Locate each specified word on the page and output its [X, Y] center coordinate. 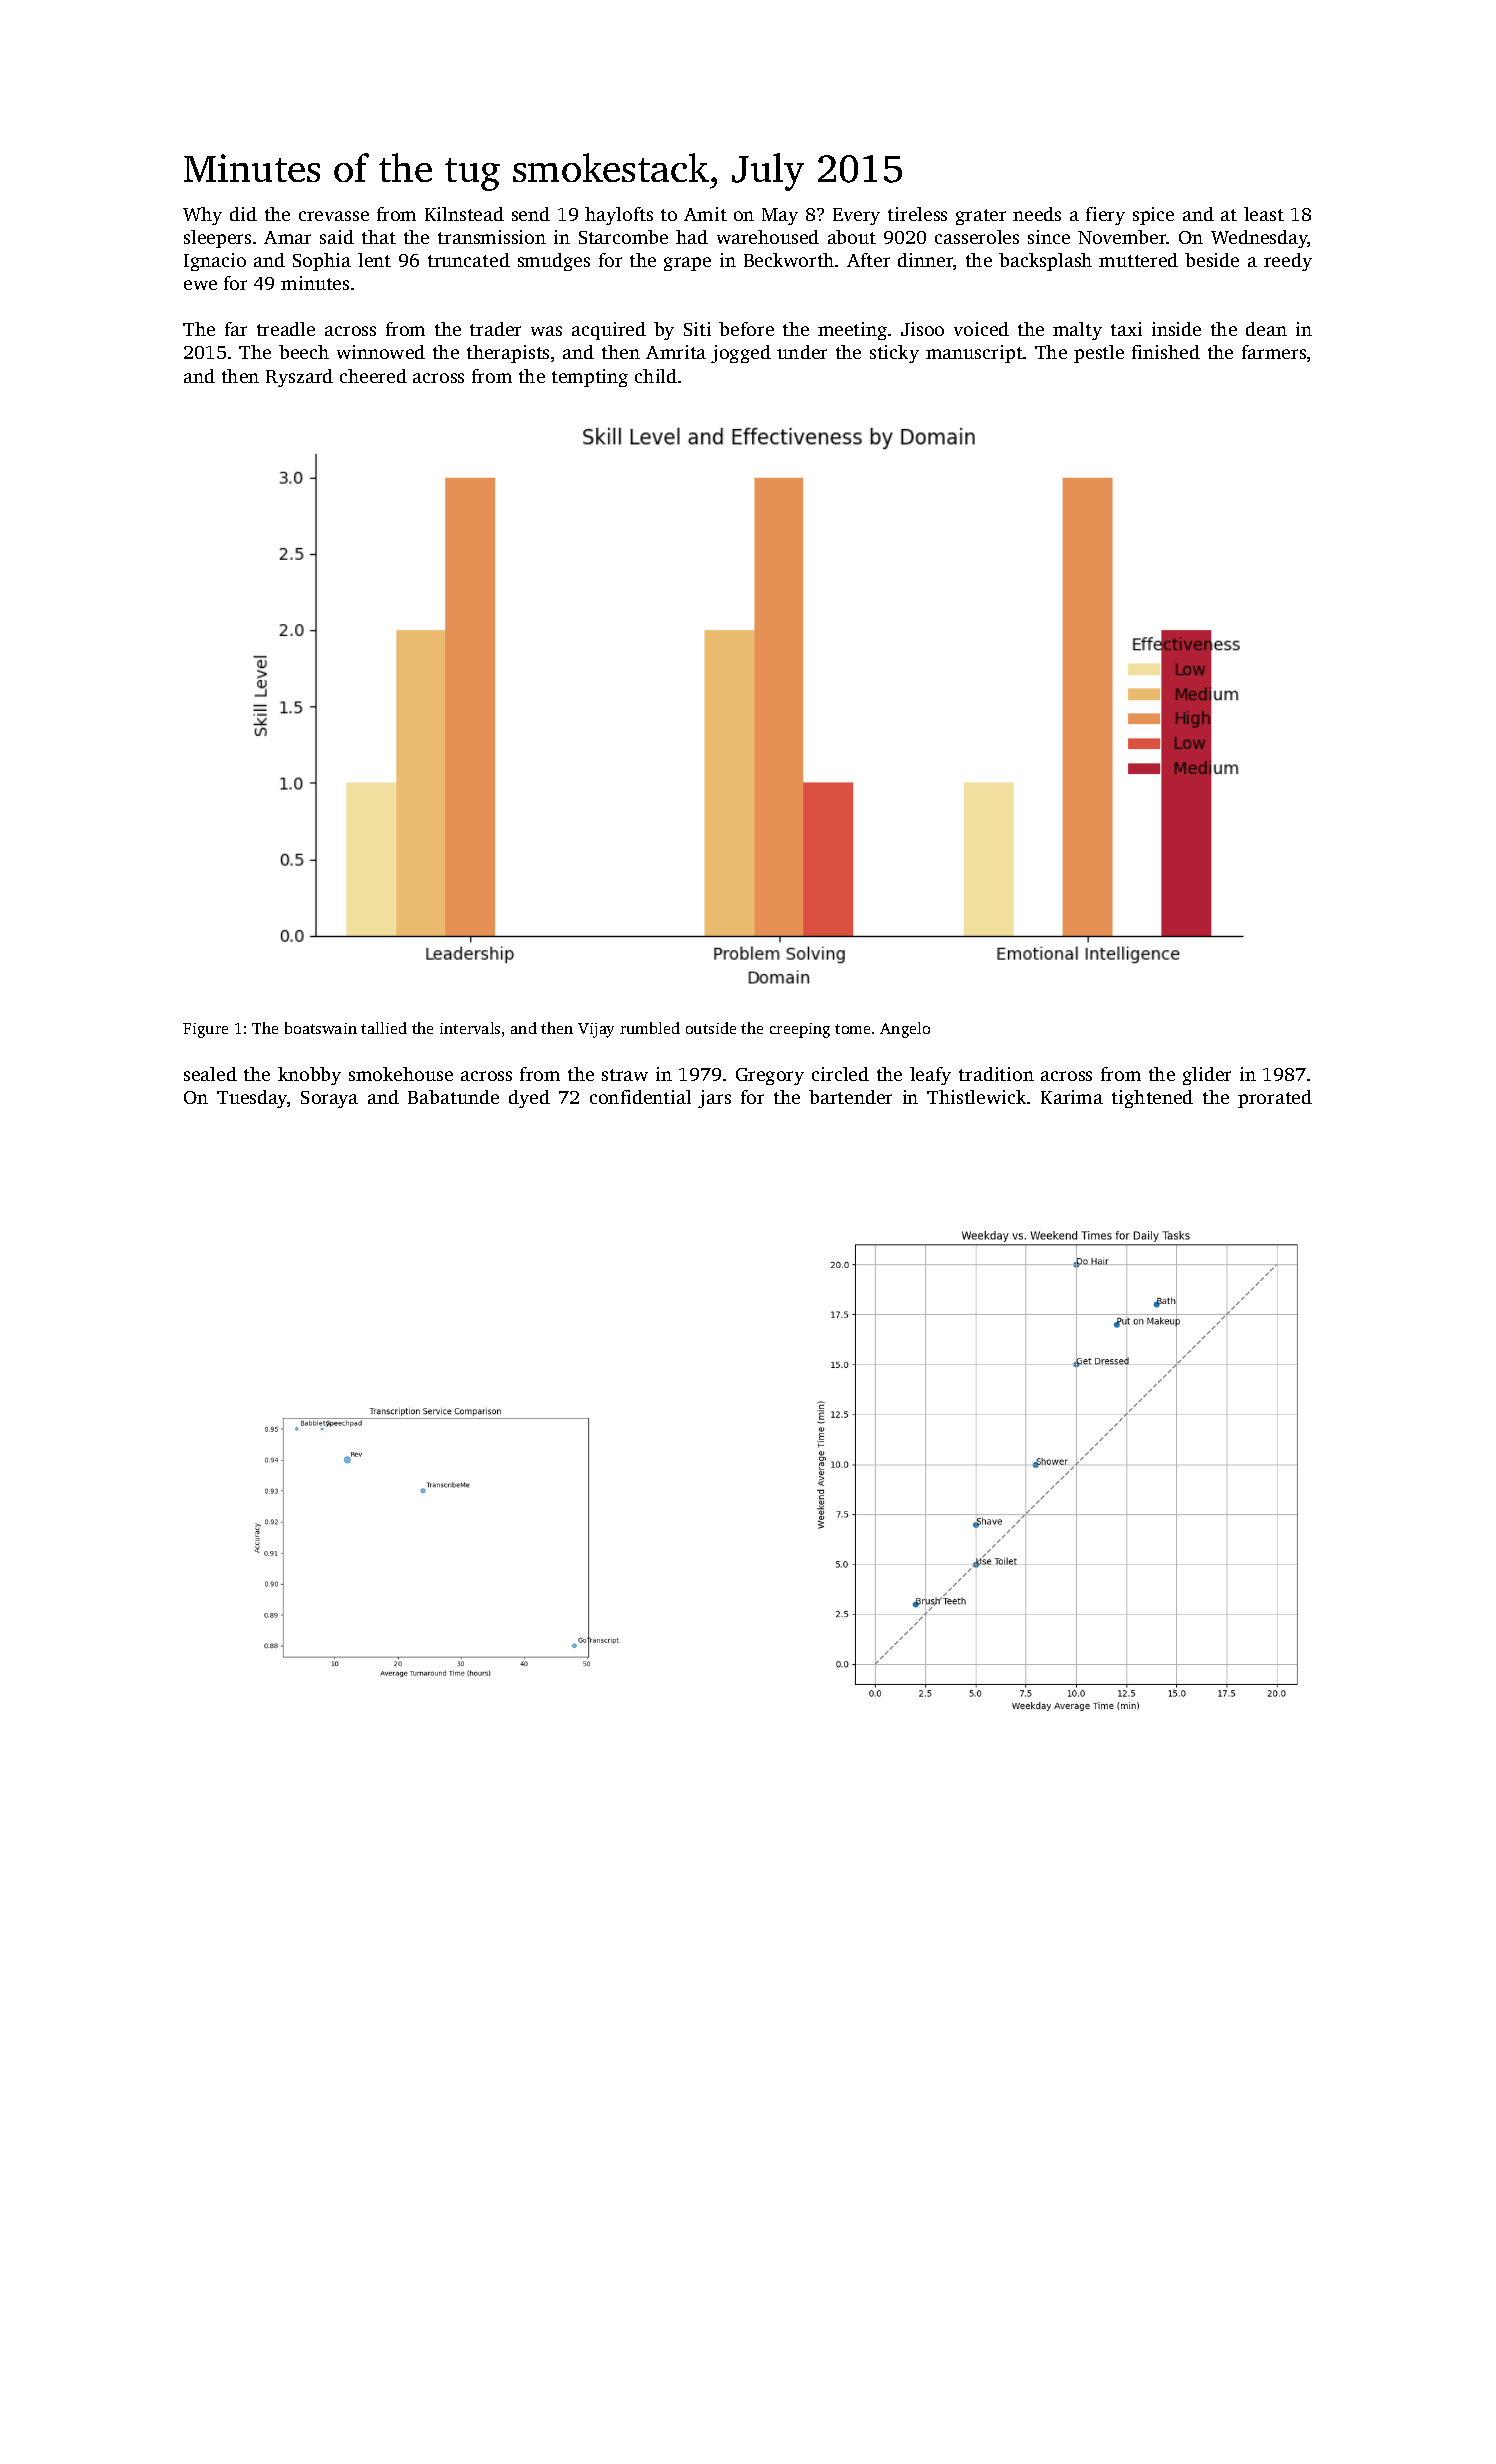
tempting [590, 378]
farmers [1274, 352]
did [243, 214]
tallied [384, 1028]
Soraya [329, 1099]
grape [687, 264]
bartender [850, 1097]
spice [1153, 216]
